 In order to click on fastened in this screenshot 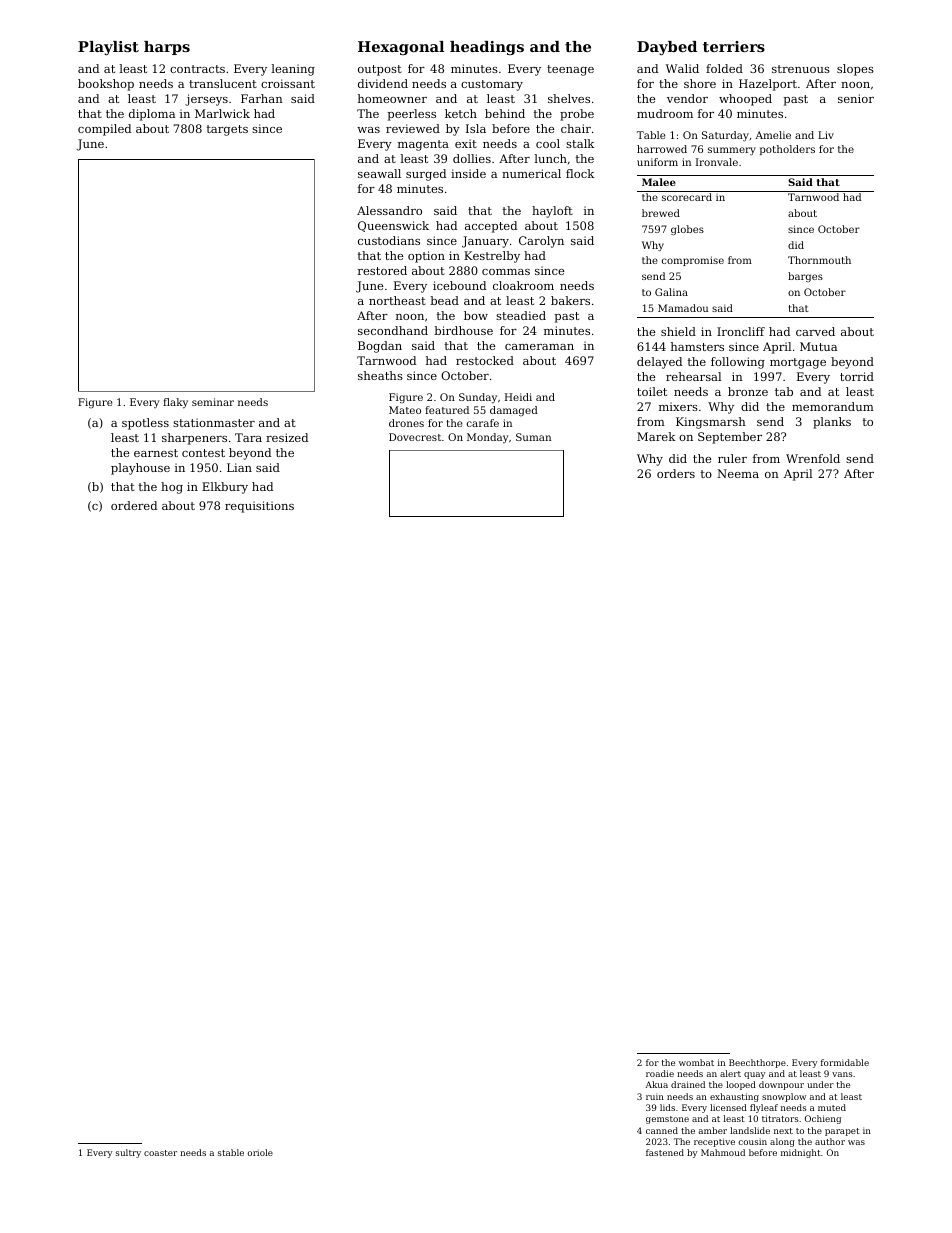, I will do `click(665, 1152)`.
